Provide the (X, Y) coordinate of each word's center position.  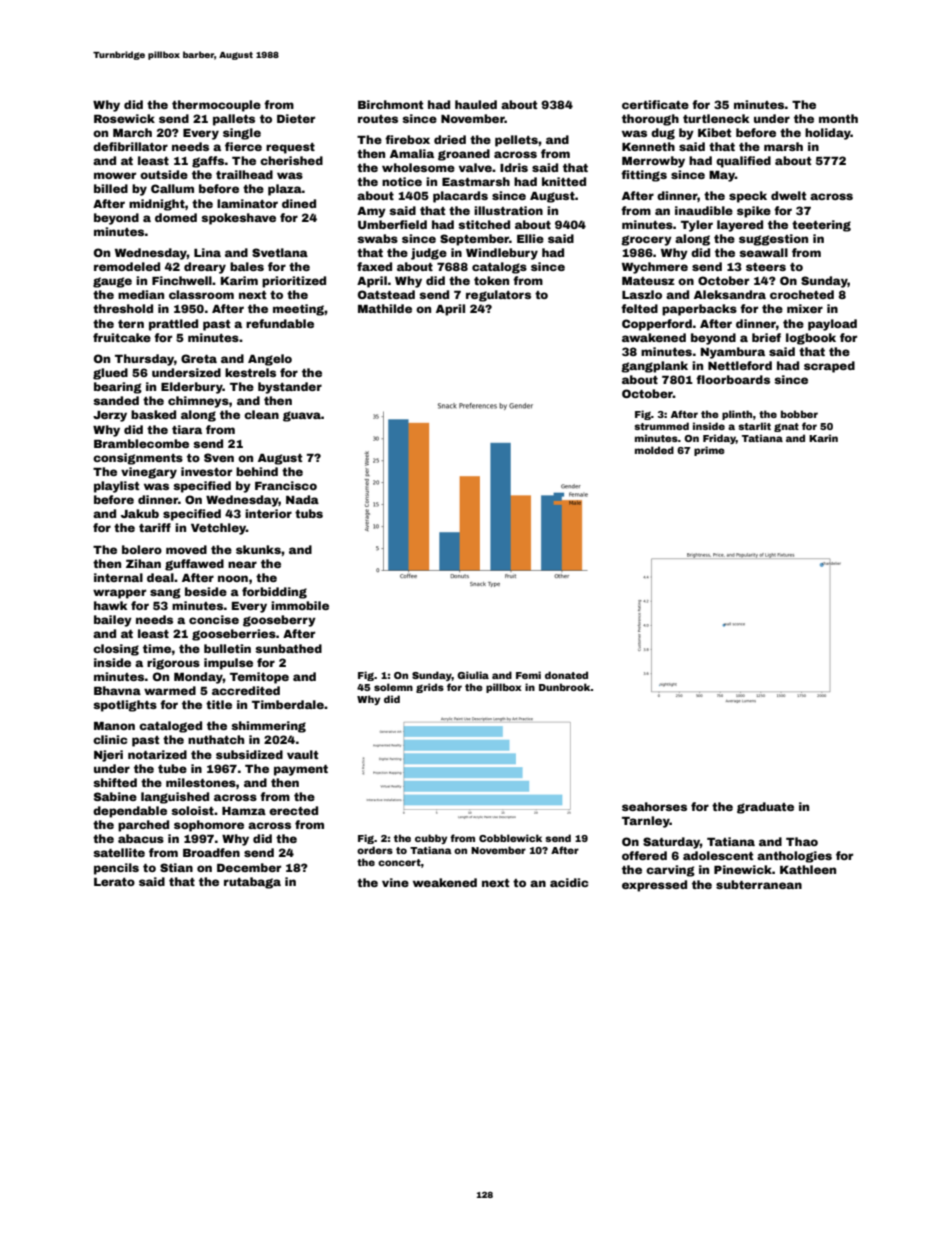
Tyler (697, 226)
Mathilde (385, 308)
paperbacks (699, 310)
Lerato (114, 882)
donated (566, 675)
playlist (116, 487)
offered (644, 855)
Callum (172, 188)
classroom (201, 294)
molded (654, 450)
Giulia (473, 675)
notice (402, 181)
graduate (765, 808)
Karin (823, 438)
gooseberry (279, 621)
